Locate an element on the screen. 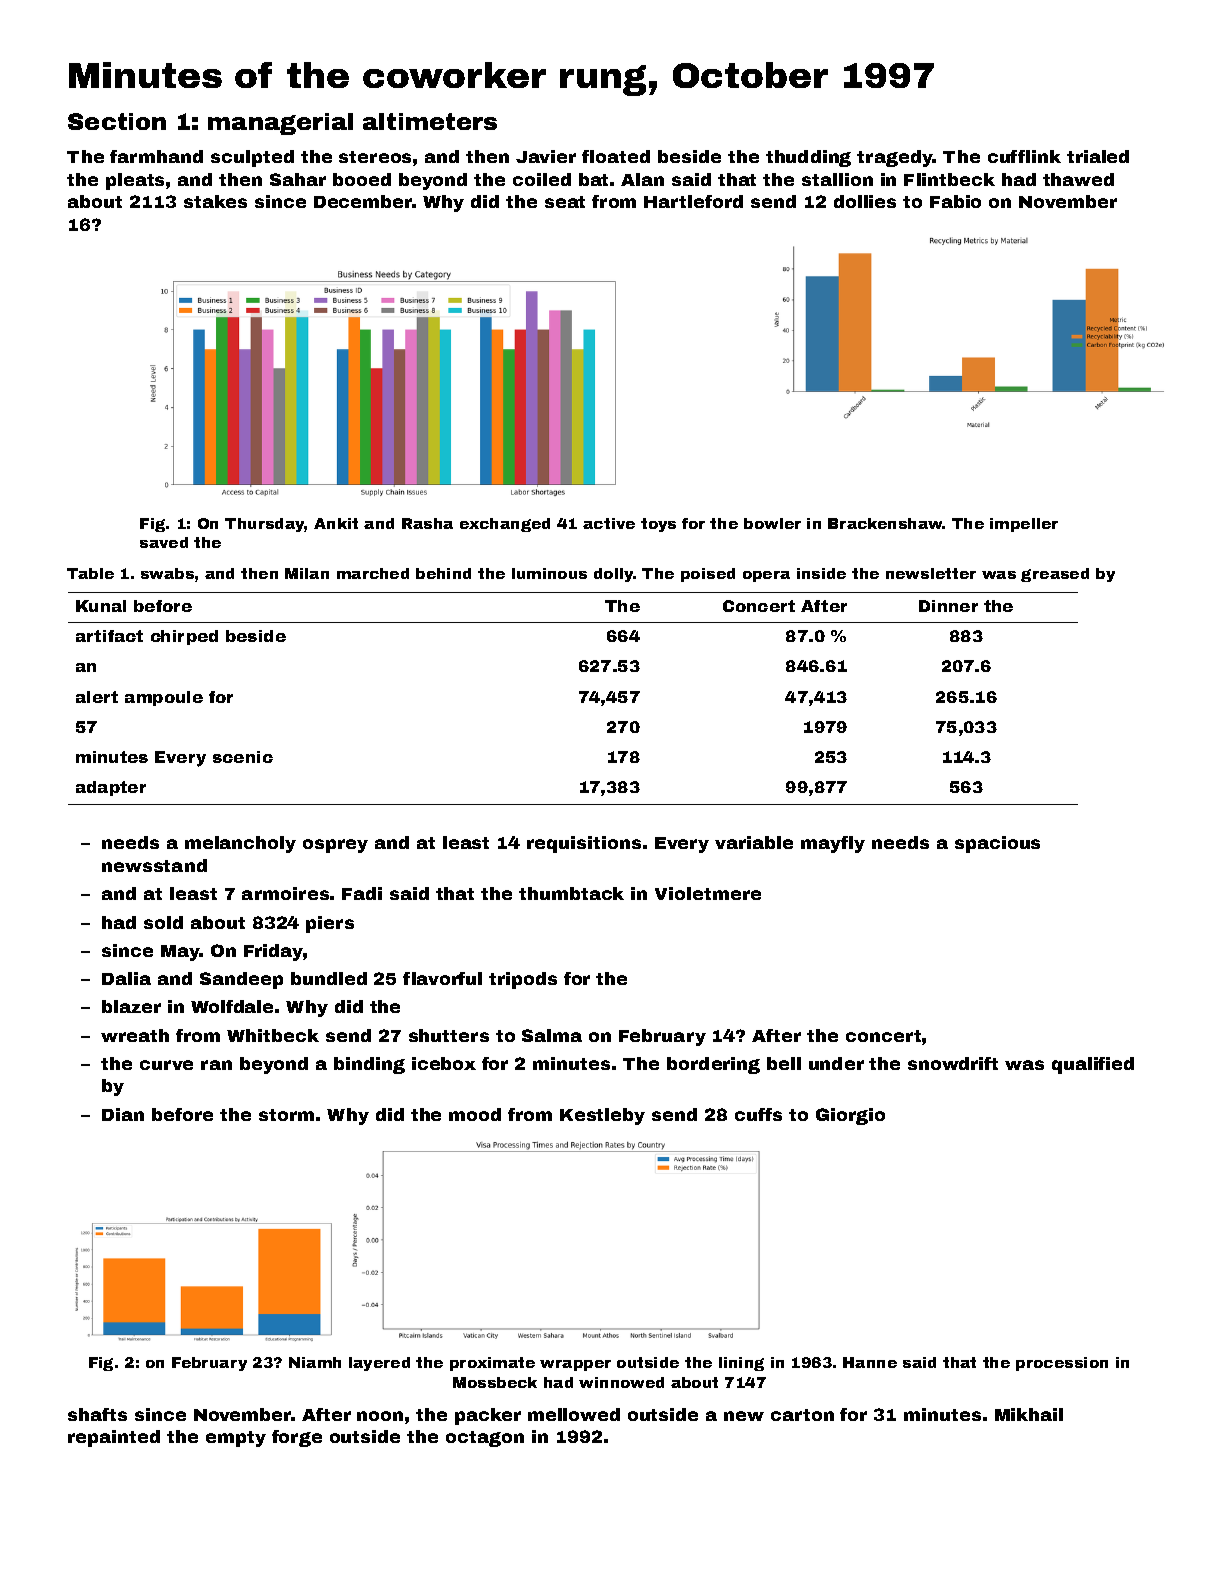  octagon is located at coordinates (485, 1439).
